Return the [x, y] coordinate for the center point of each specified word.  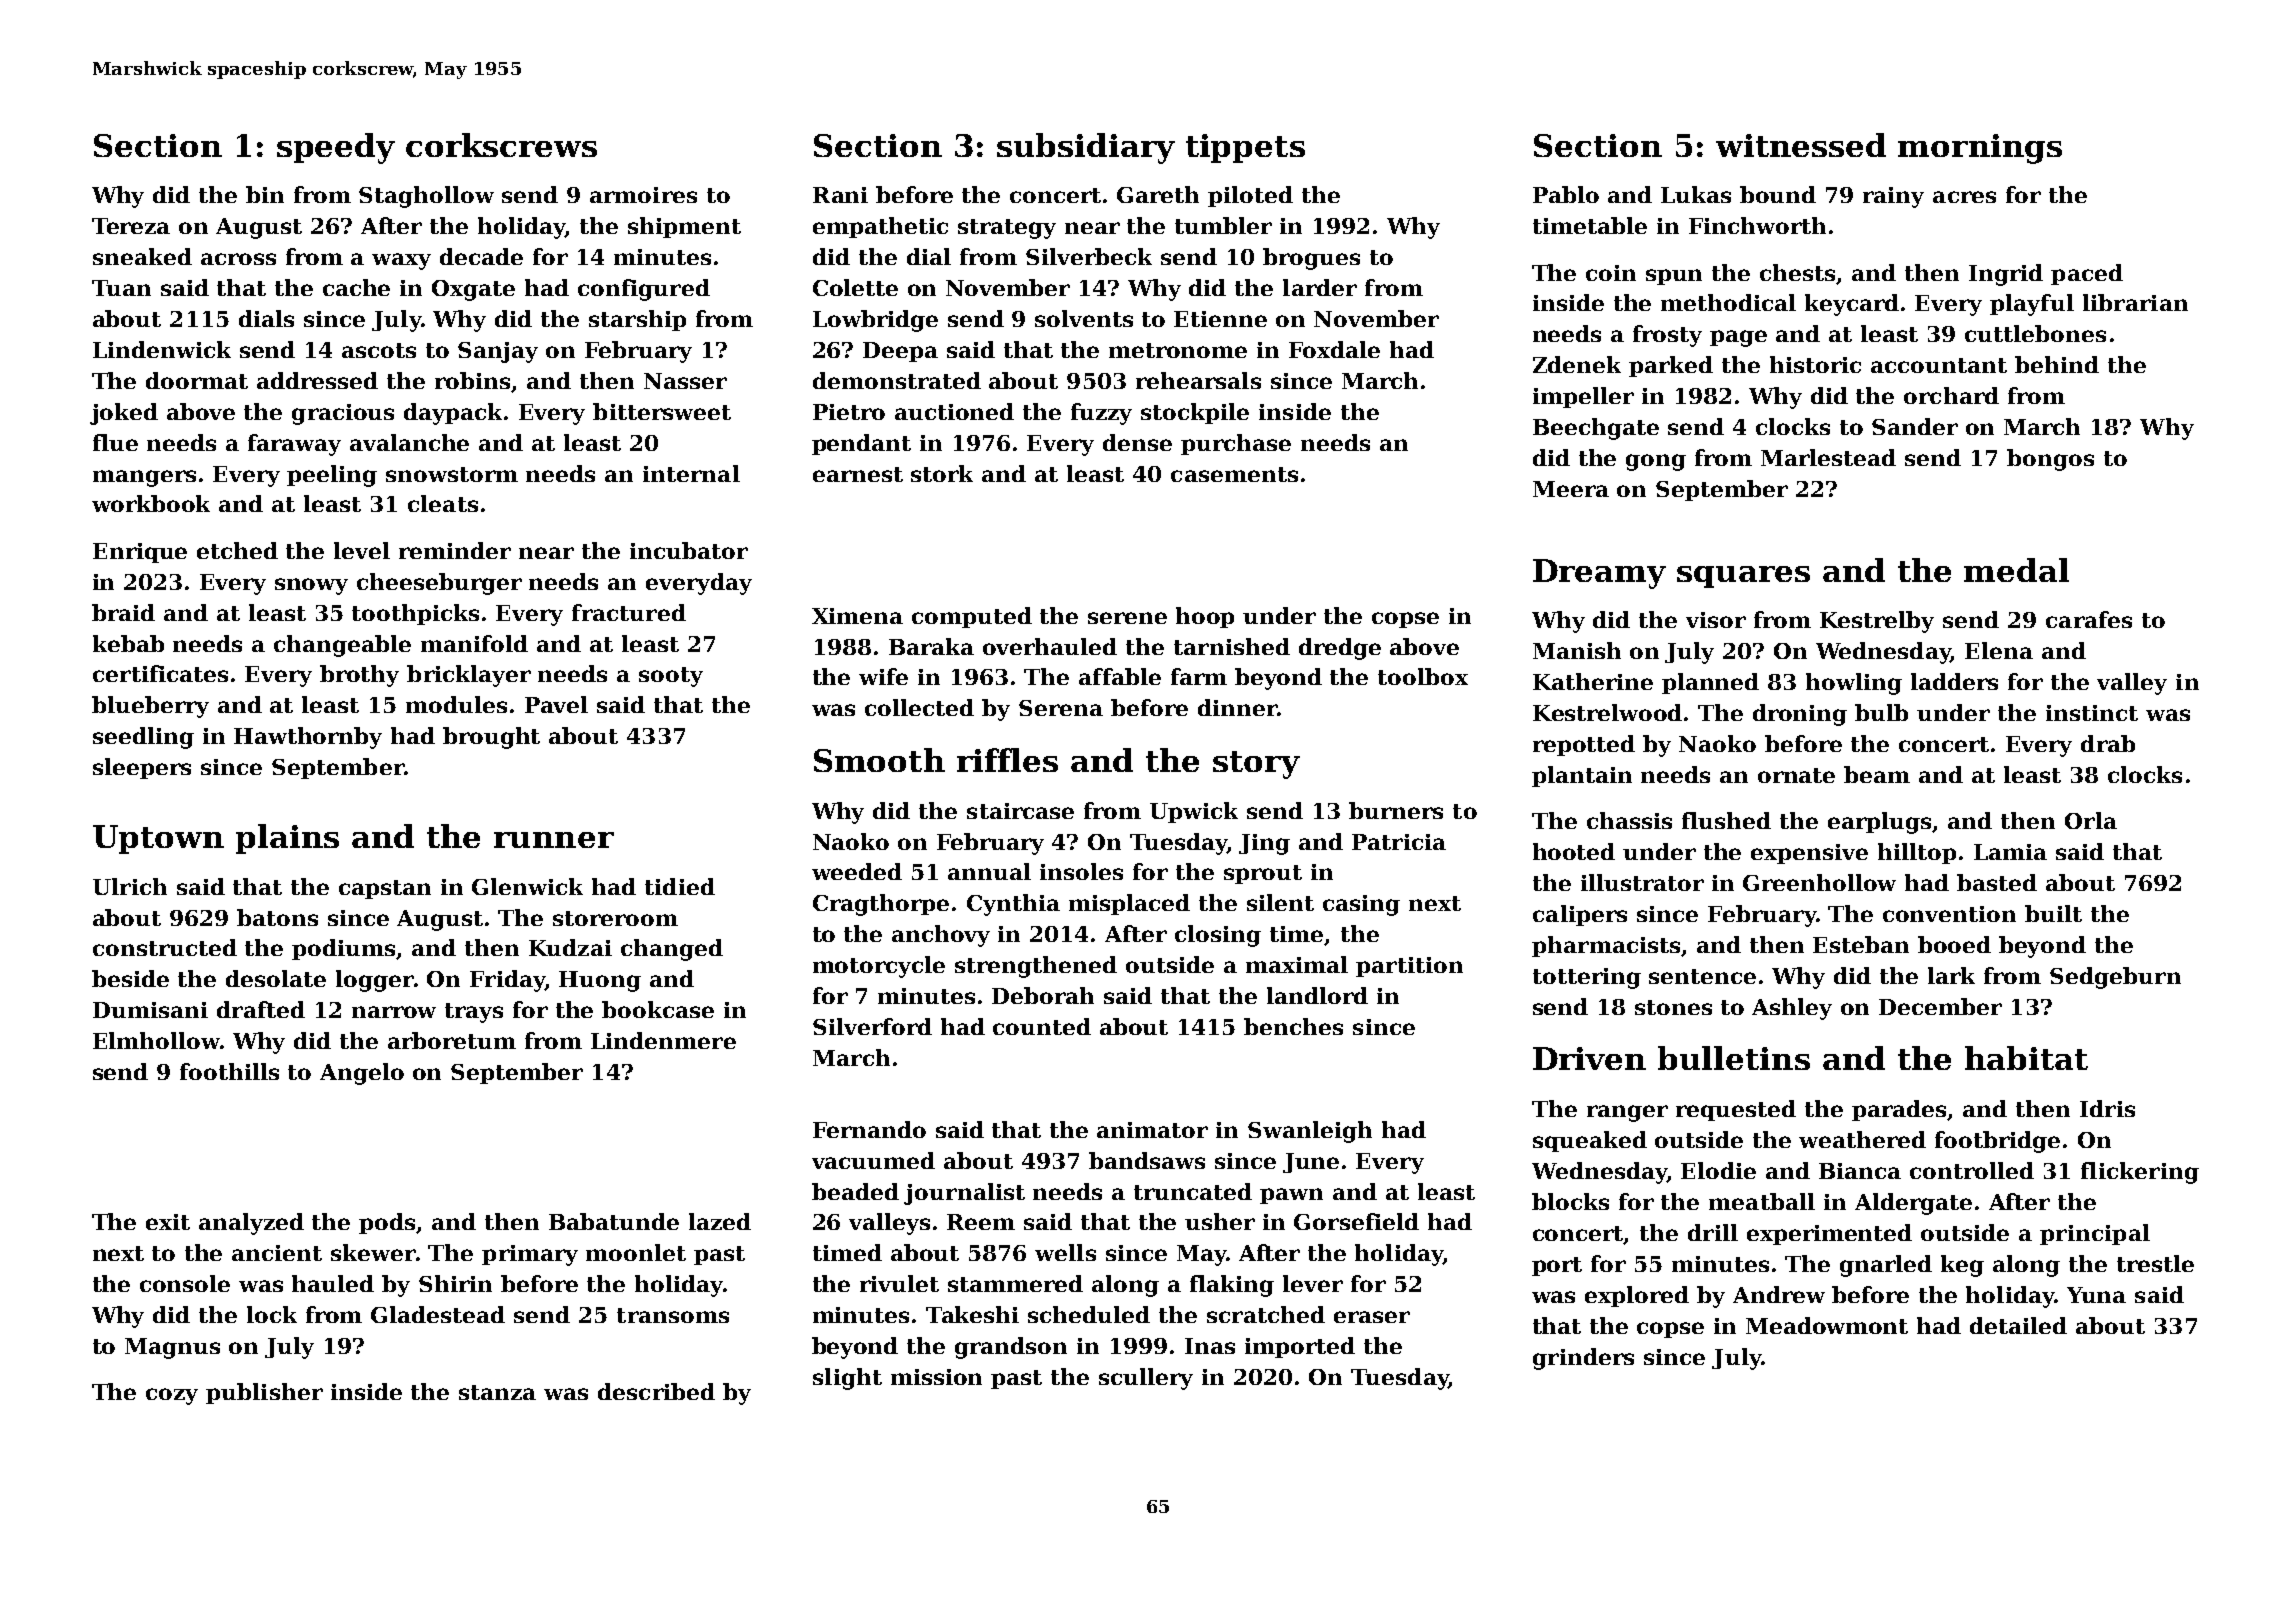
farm [1199, 676]
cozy [172, 1396]
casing [1361, 905]
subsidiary [1086, 148]
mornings [1980, 149]
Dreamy [1599, 574]
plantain [1582, 776]
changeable [342, 646]
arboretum [452, 1040]
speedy [336, 148]
